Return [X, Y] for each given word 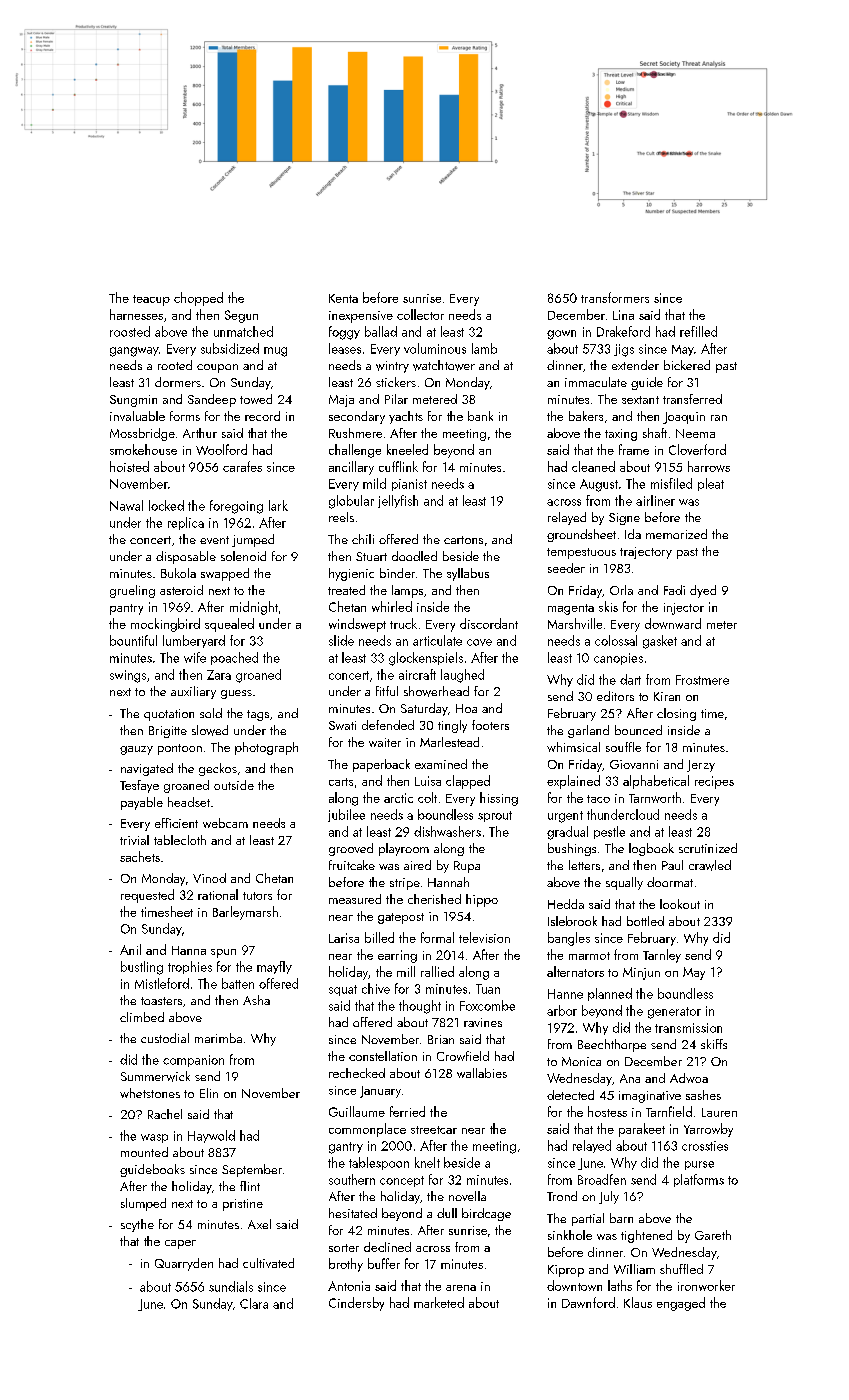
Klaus [638, 1302]
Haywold [211, 1136]
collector [420, 314]
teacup [151, 300]
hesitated [353, 1213]
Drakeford [623, 331]
